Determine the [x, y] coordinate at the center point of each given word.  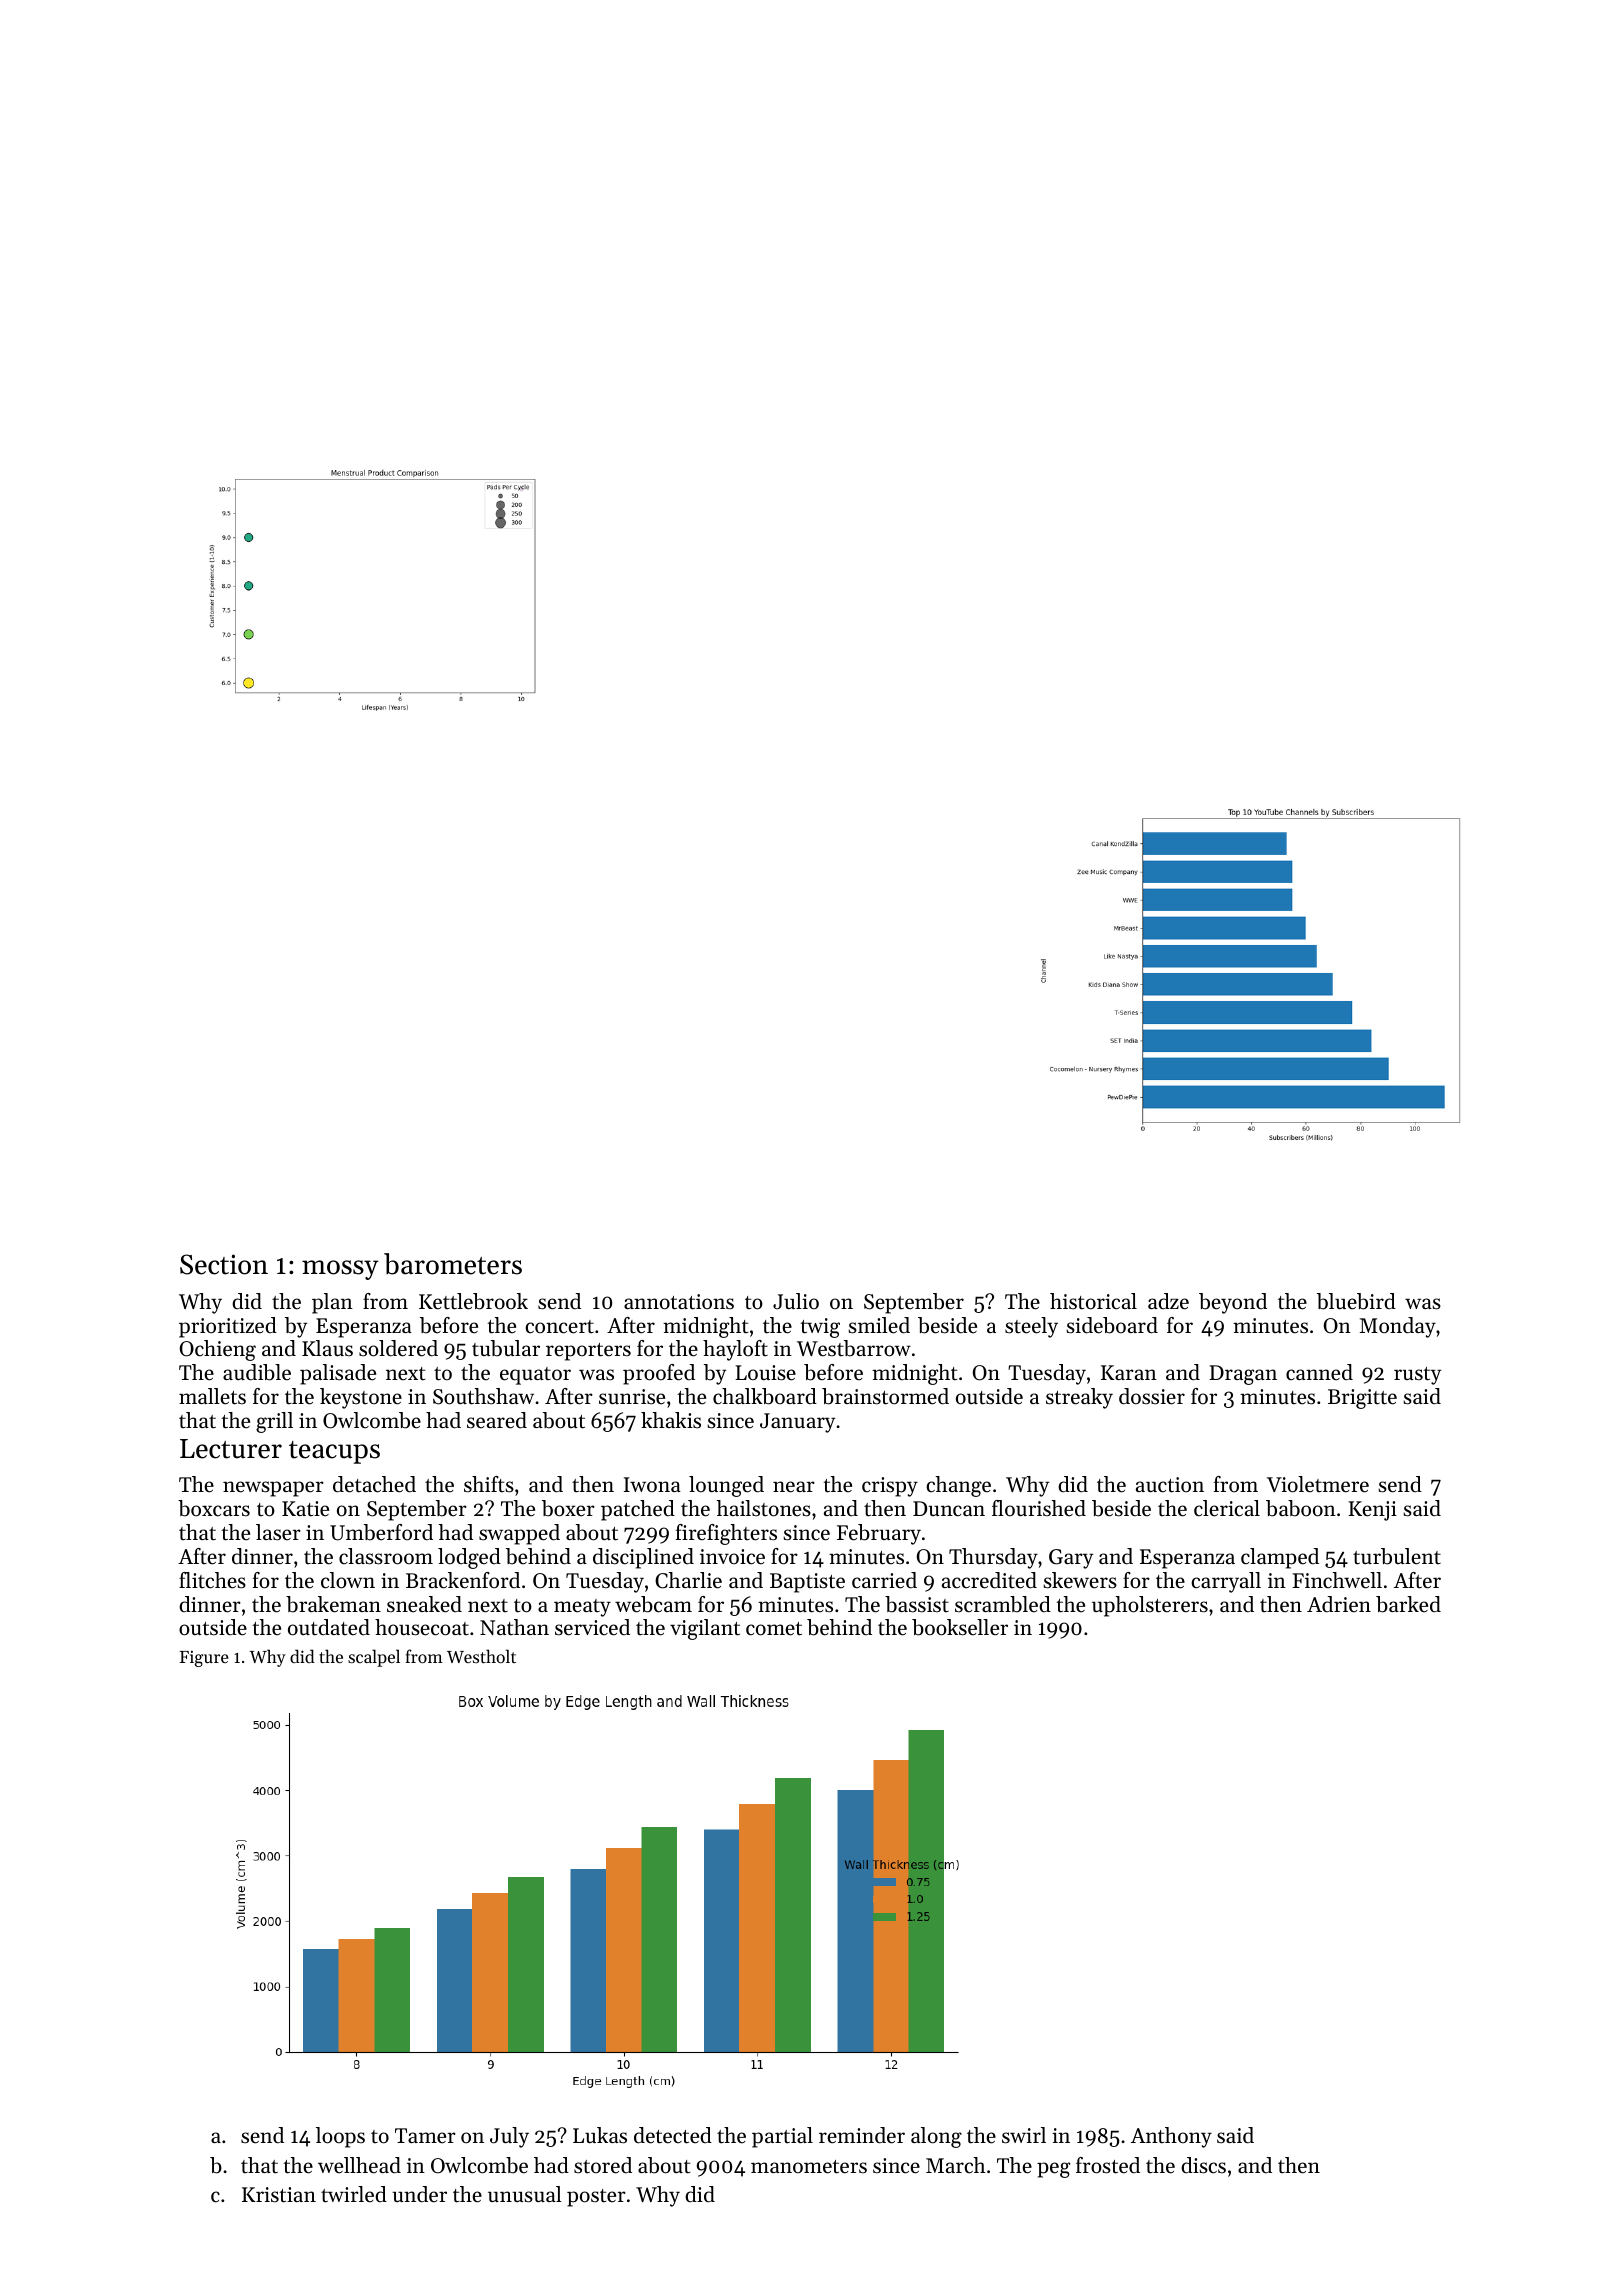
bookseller [960, 1627]
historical [1093, 1301]
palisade [338, 1374]
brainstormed [885, 1396]
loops [340, 2137]
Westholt [481, 1656]
